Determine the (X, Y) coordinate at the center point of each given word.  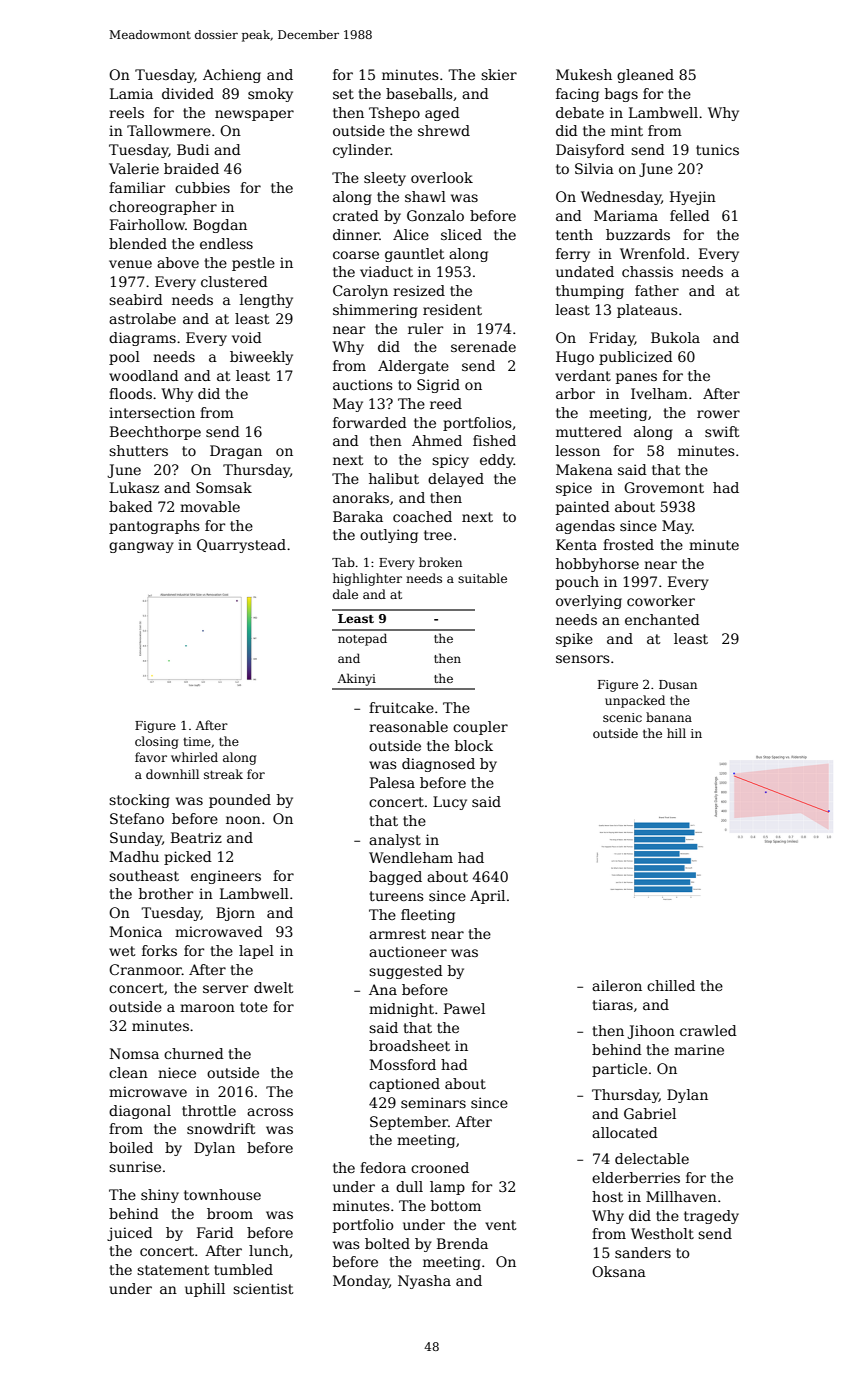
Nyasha (424, 1282)
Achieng (232, 76)
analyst (395, 841)
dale (345, 594)
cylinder (362, 151)
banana (669, 717)
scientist (263, 1288)
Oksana (619, 1271)
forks (159, 950)
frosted (628, 544)
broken (440, 562)
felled (690, 215)
